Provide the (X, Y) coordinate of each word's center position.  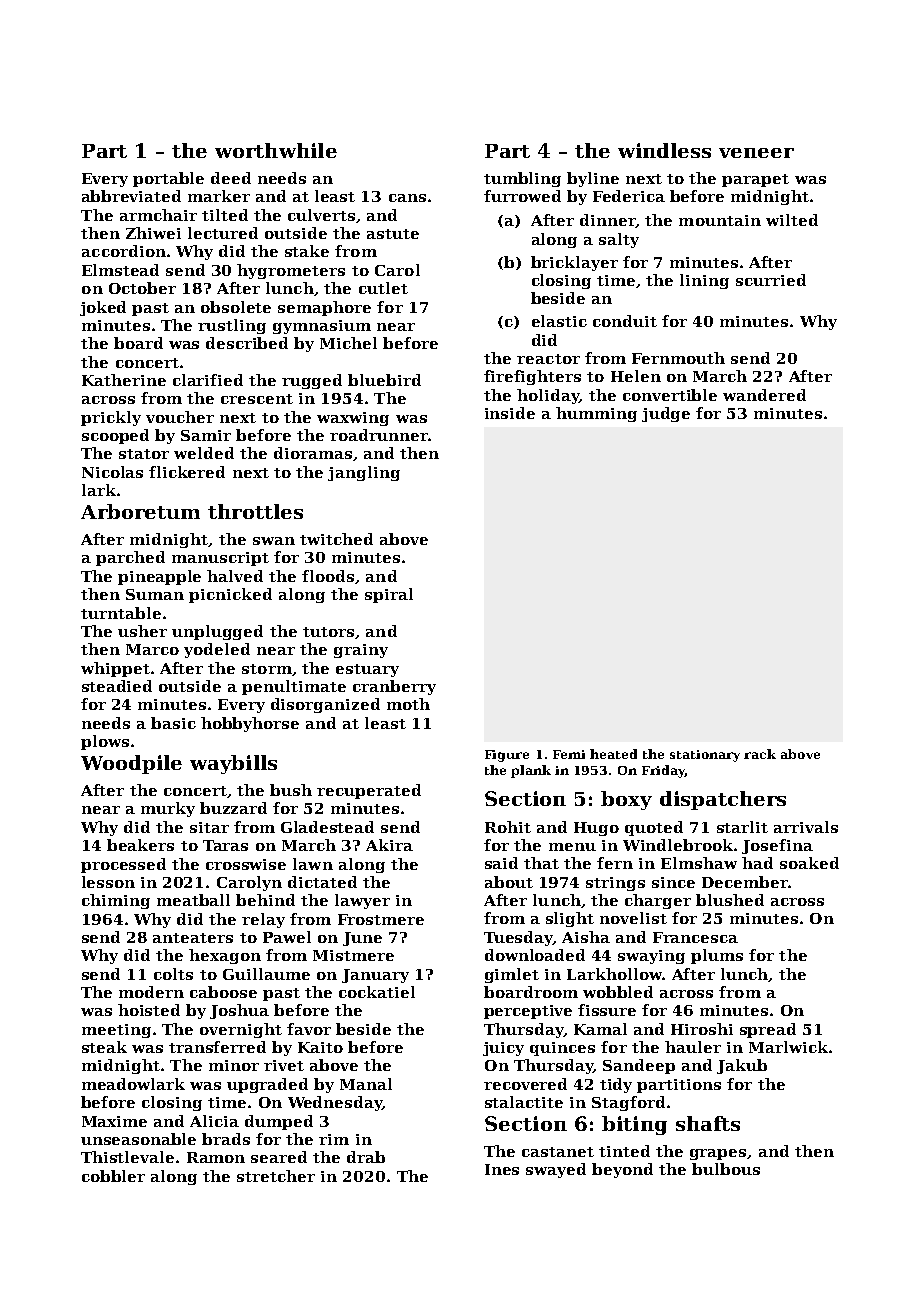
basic (173, 723)
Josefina (777, 846)
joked (103, 308)
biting (634, 1125)
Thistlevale (127, 1157)
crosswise (246, 864)
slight (570, 919)
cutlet (383, 288)
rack (760, 754)
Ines (502, 1169)
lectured (223, 233)
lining (704, 281)
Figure (507, 756)
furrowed (522, 196)
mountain (720, 220)
